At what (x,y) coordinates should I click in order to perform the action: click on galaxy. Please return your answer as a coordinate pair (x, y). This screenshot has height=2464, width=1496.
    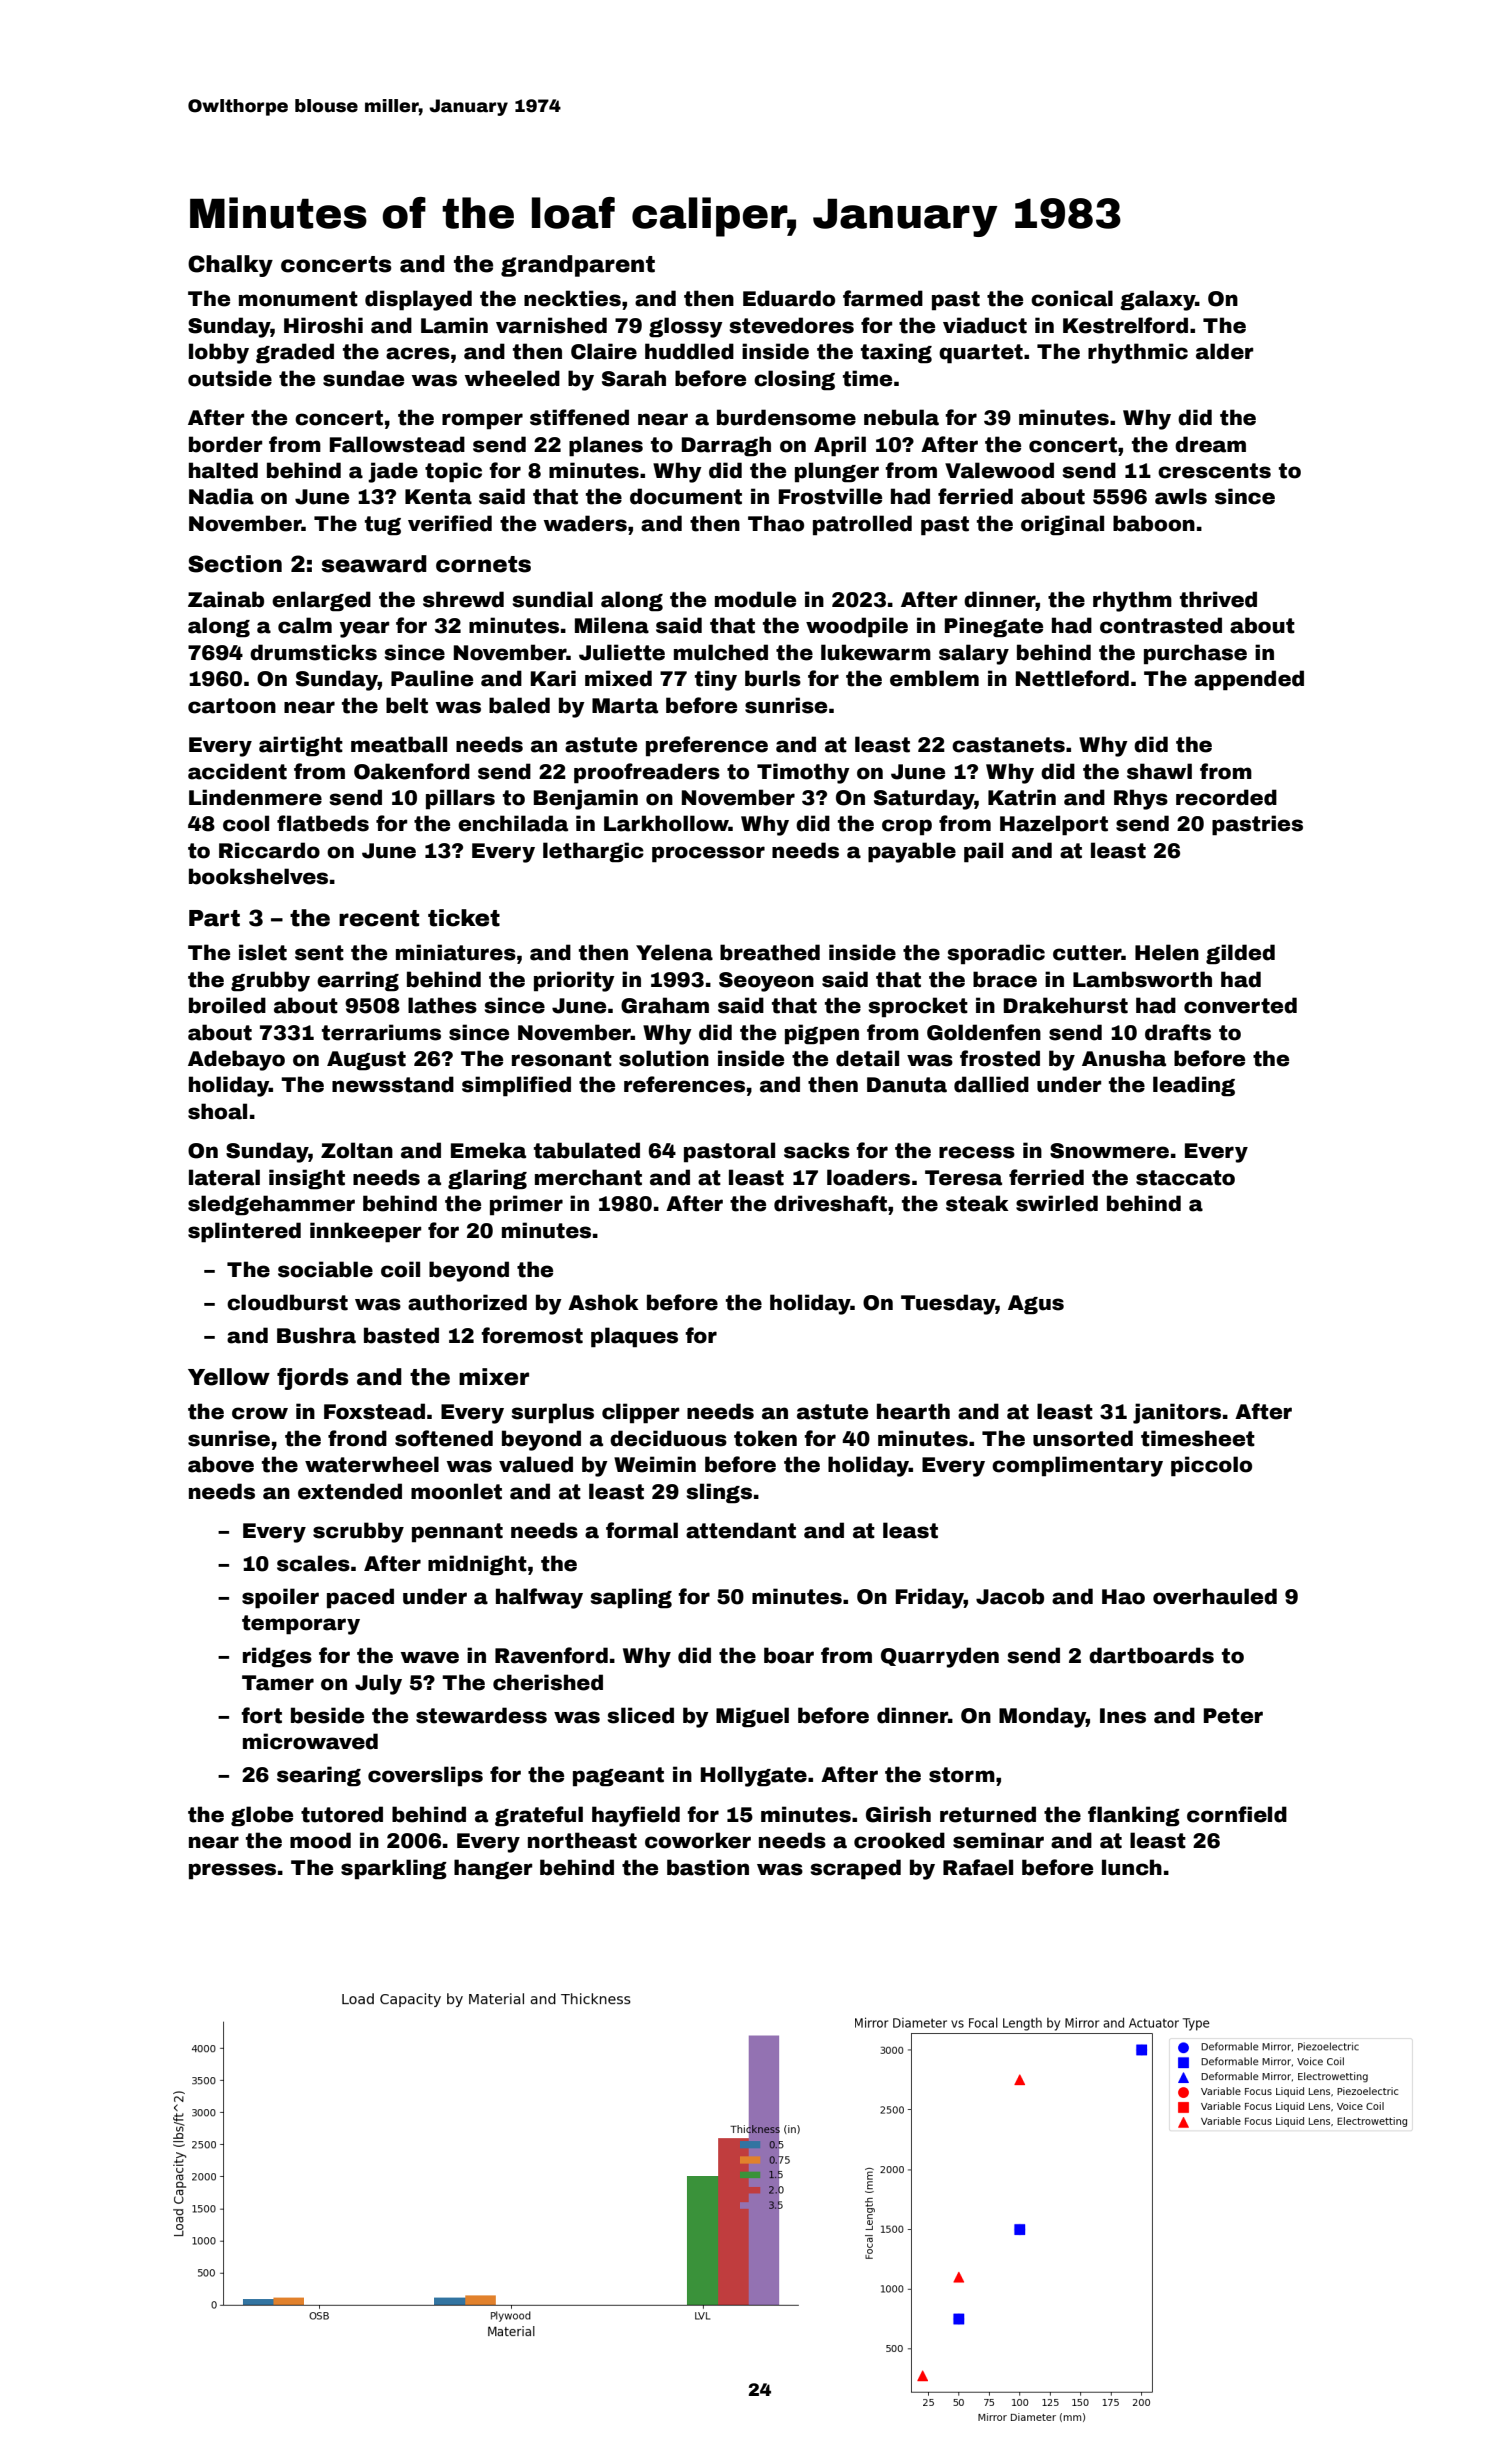
    Looking at the image, I should click on (1157, 300).
